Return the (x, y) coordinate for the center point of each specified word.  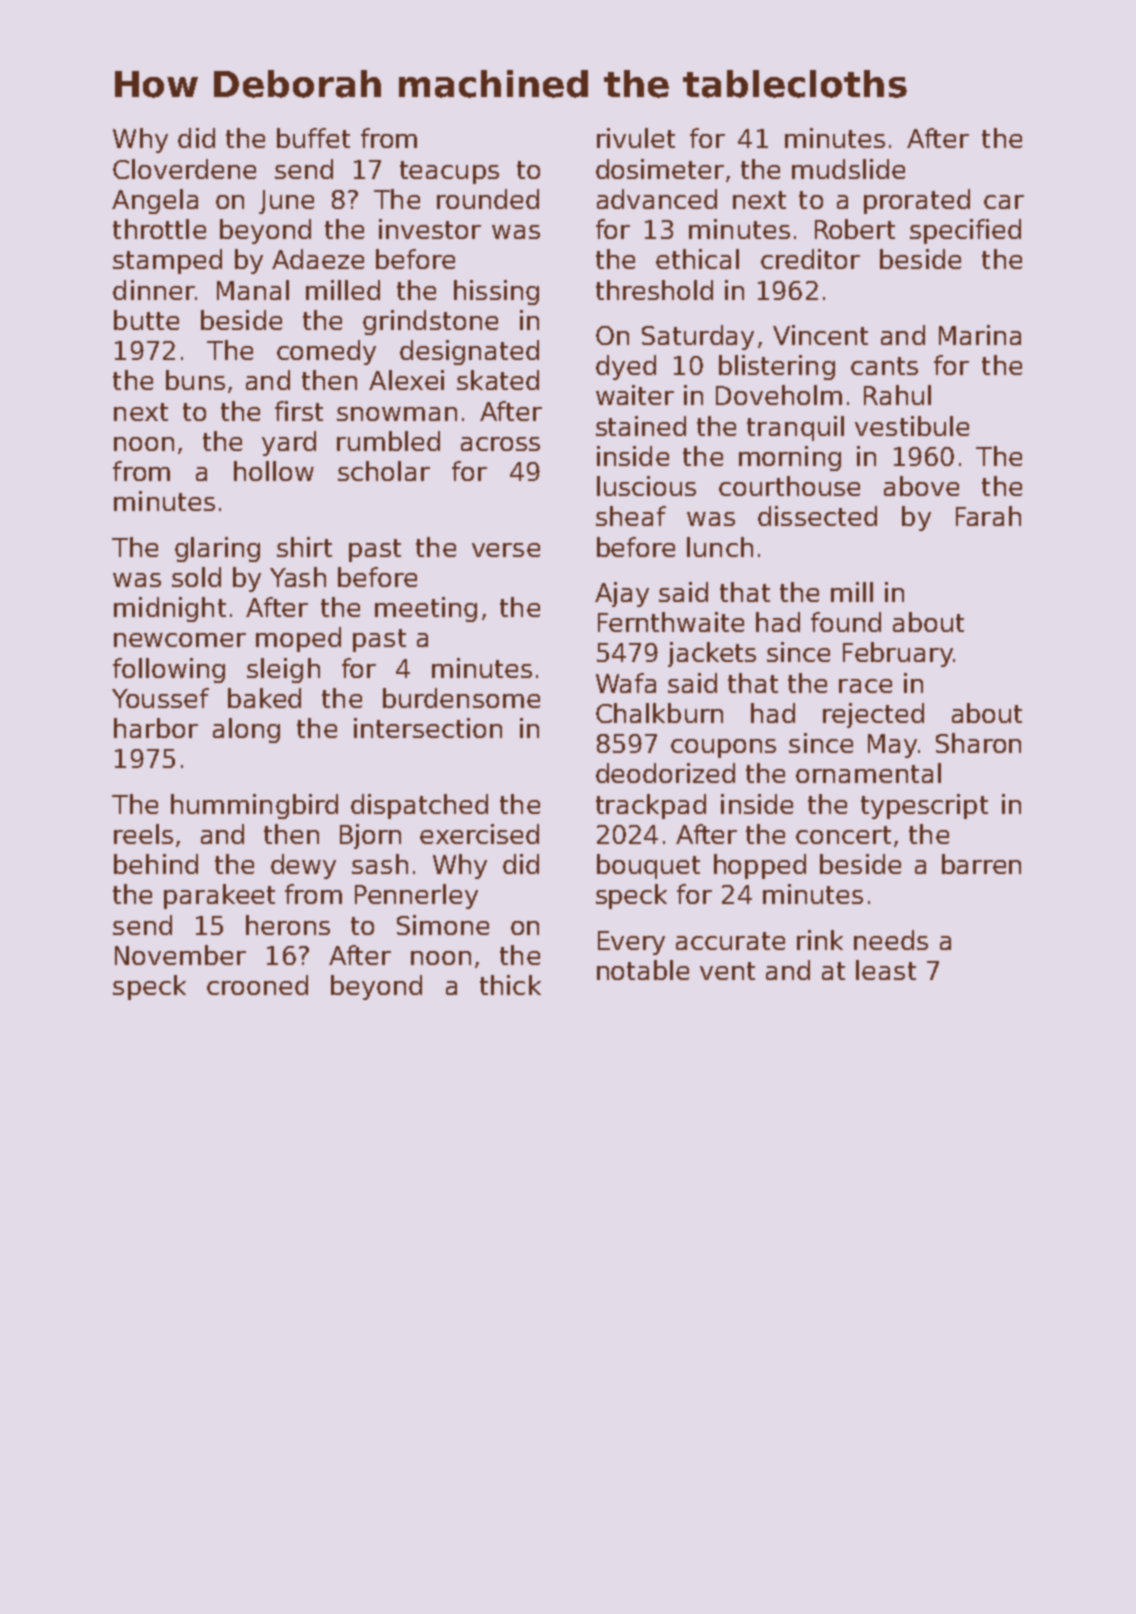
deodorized (665, 773)
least (886, 970)
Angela (155, 201)
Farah (988, 516)
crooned (257, 985)
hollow (274, 471)
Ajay (622, 594)
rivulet (636, 138)
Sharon (978, 743)
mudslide (848, 169)
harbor (156, 728)
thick (510, 985)
